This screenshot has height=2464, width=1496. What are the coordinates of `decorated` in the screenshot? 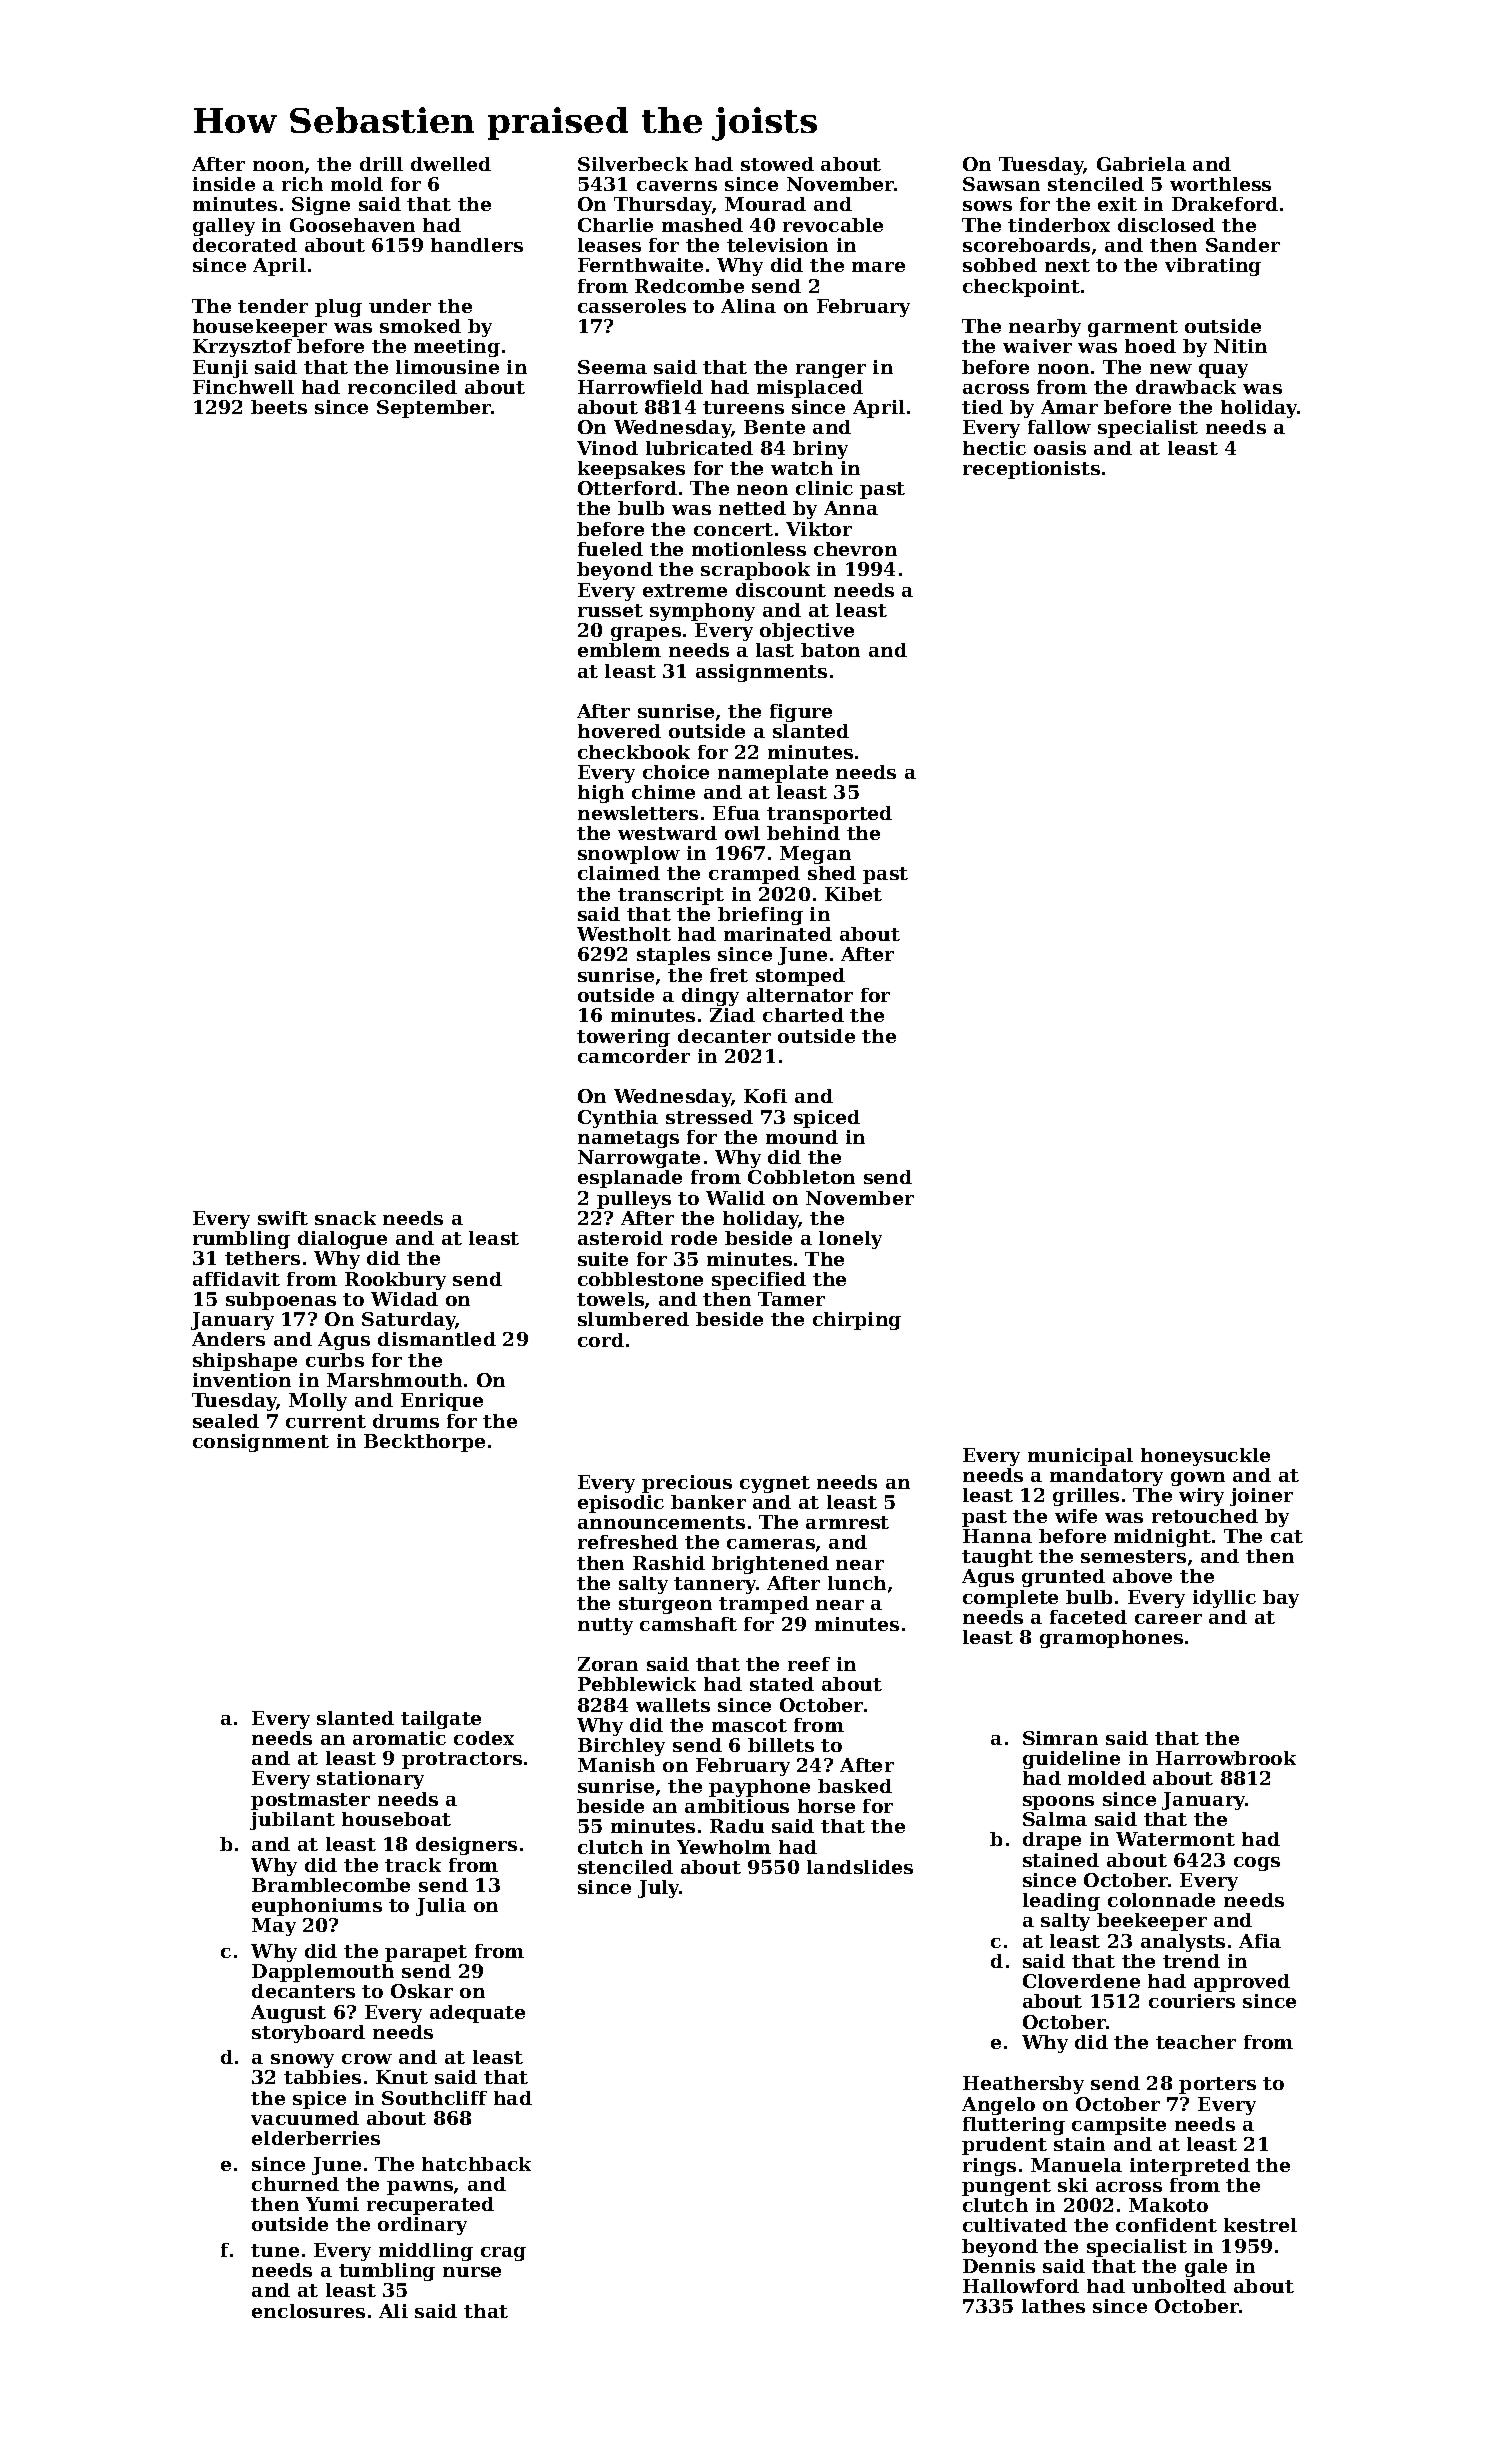 It's located at (245, 245).
